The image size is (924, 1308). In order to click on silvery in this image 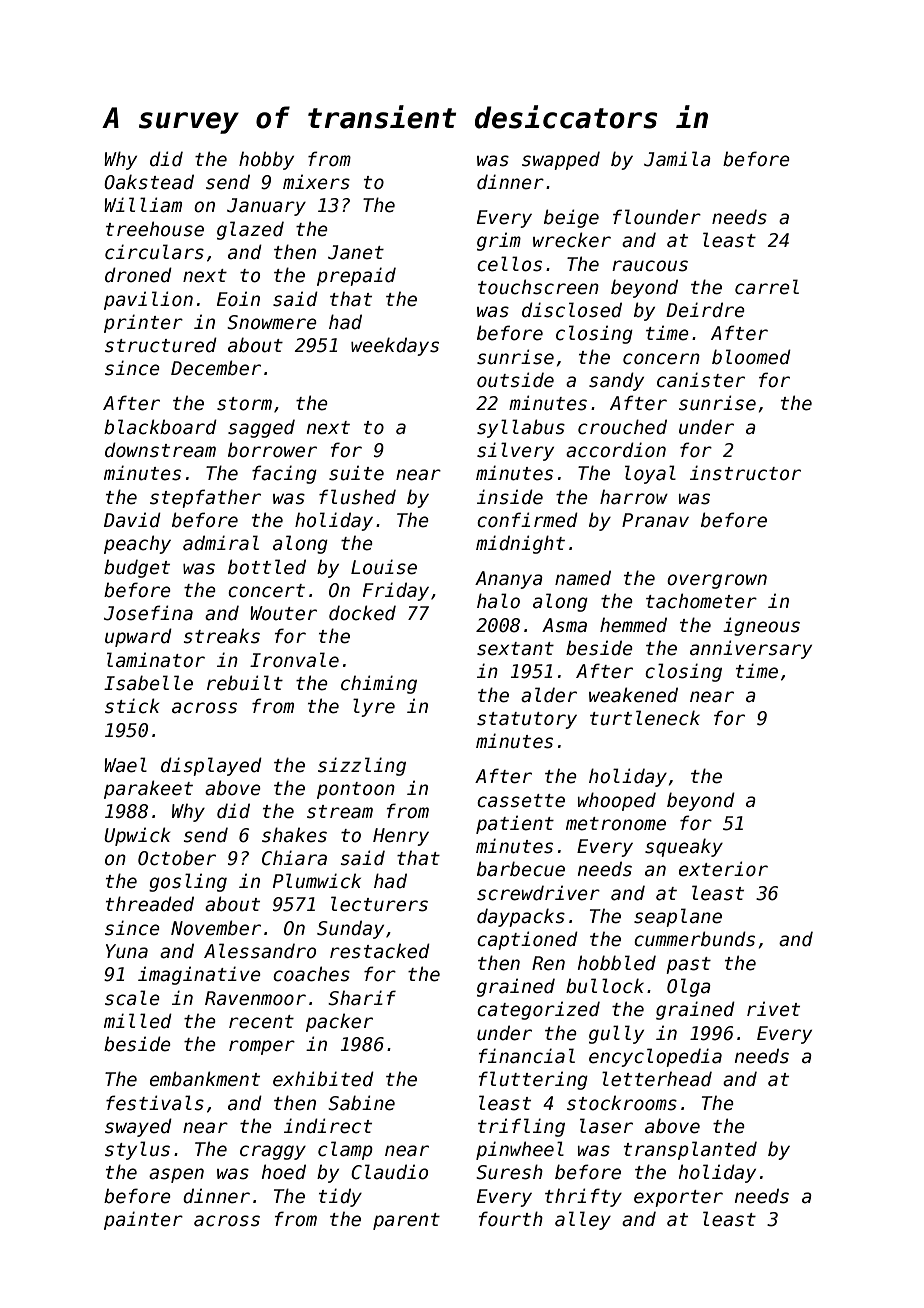, I will do `click(515, 451)`.
